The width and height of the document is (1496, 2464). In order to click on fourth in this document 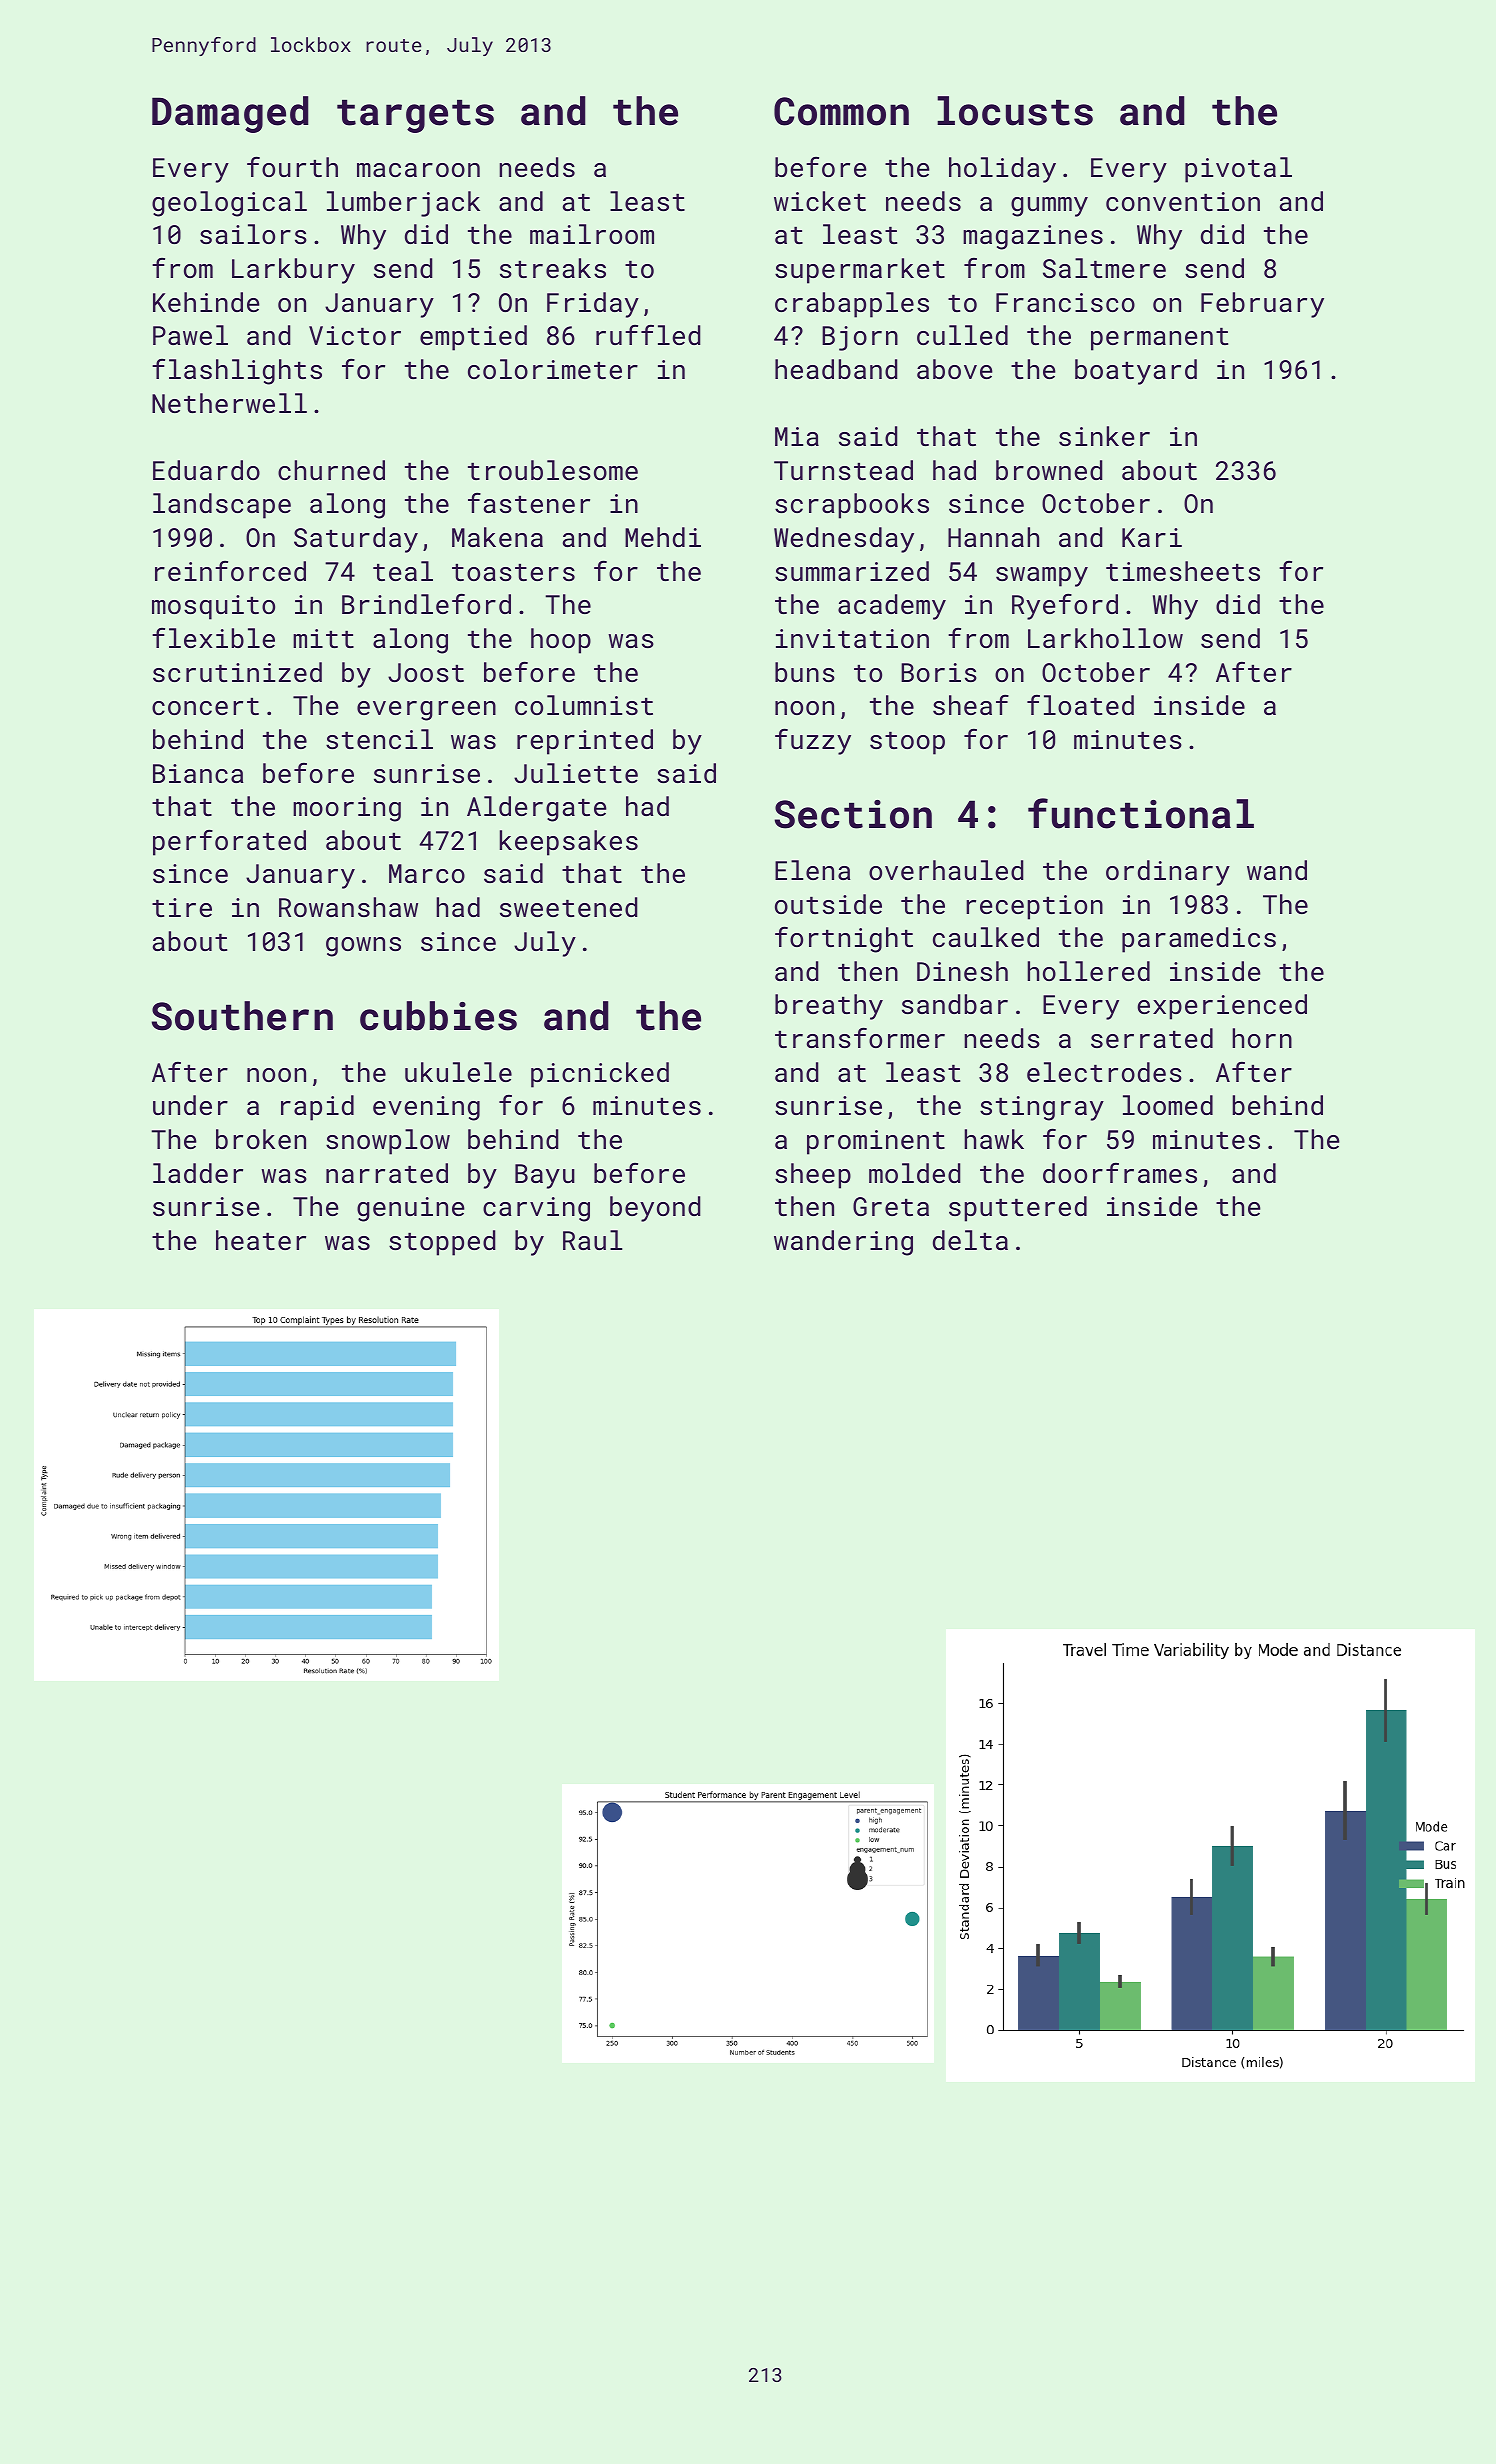, I will do `click(292, 166)`.
